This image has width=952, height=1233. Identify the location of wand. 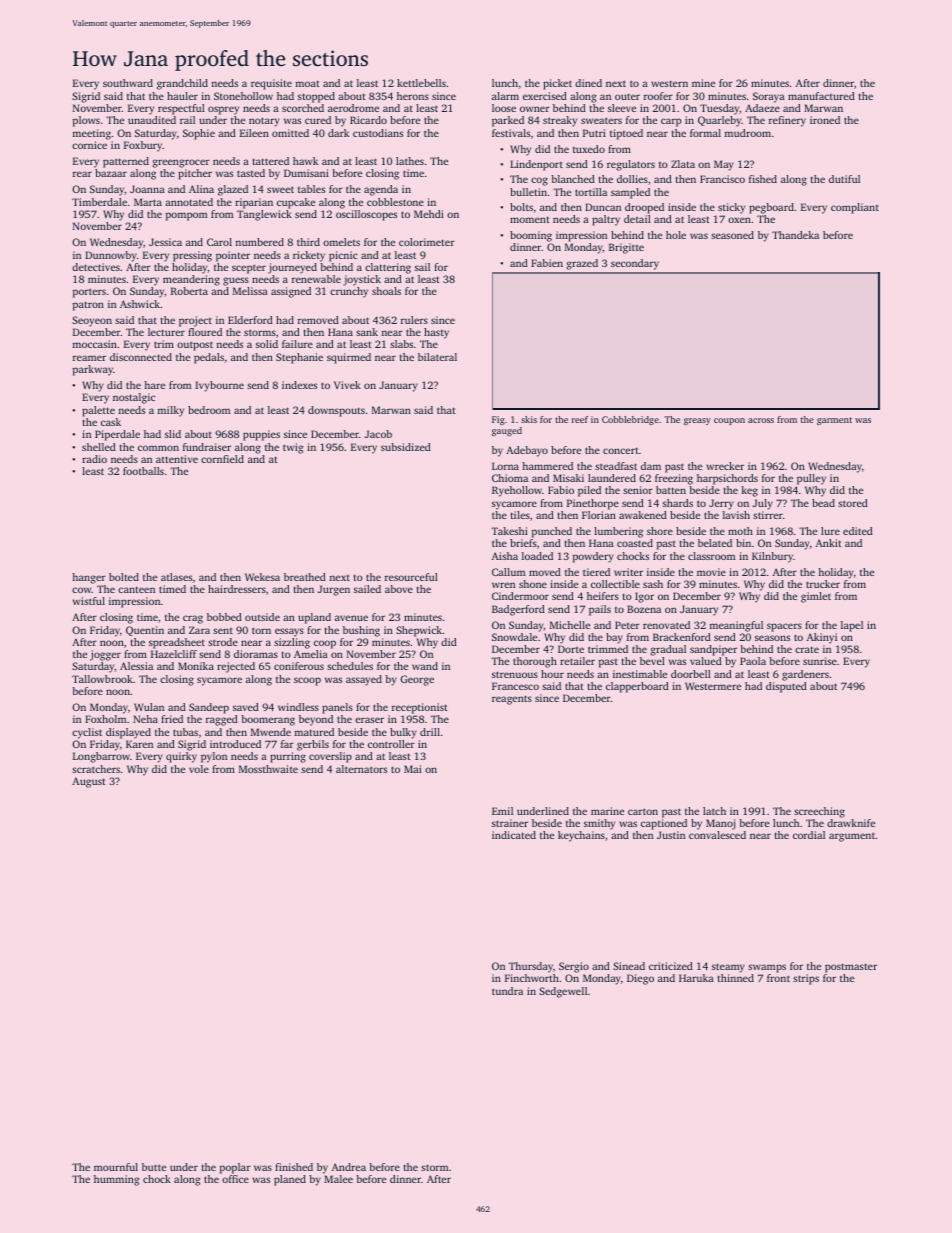
(425, 666).
